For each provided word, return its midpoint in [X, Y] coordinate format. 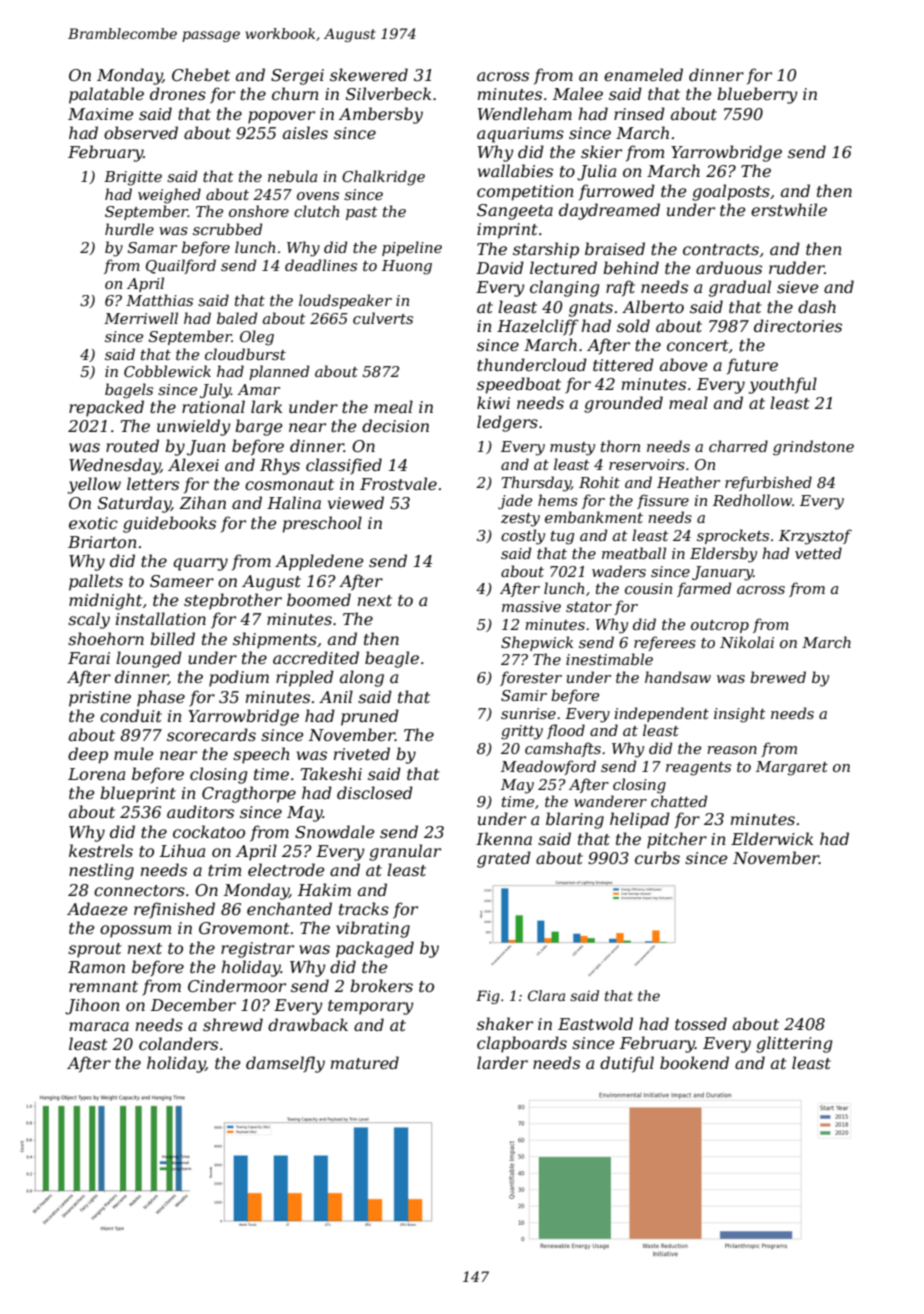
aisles [305, 132]
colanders [178, 1043]
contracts [721, 249]
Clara [546, 995]
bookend [694, 1062]
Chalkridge [383, 178]
